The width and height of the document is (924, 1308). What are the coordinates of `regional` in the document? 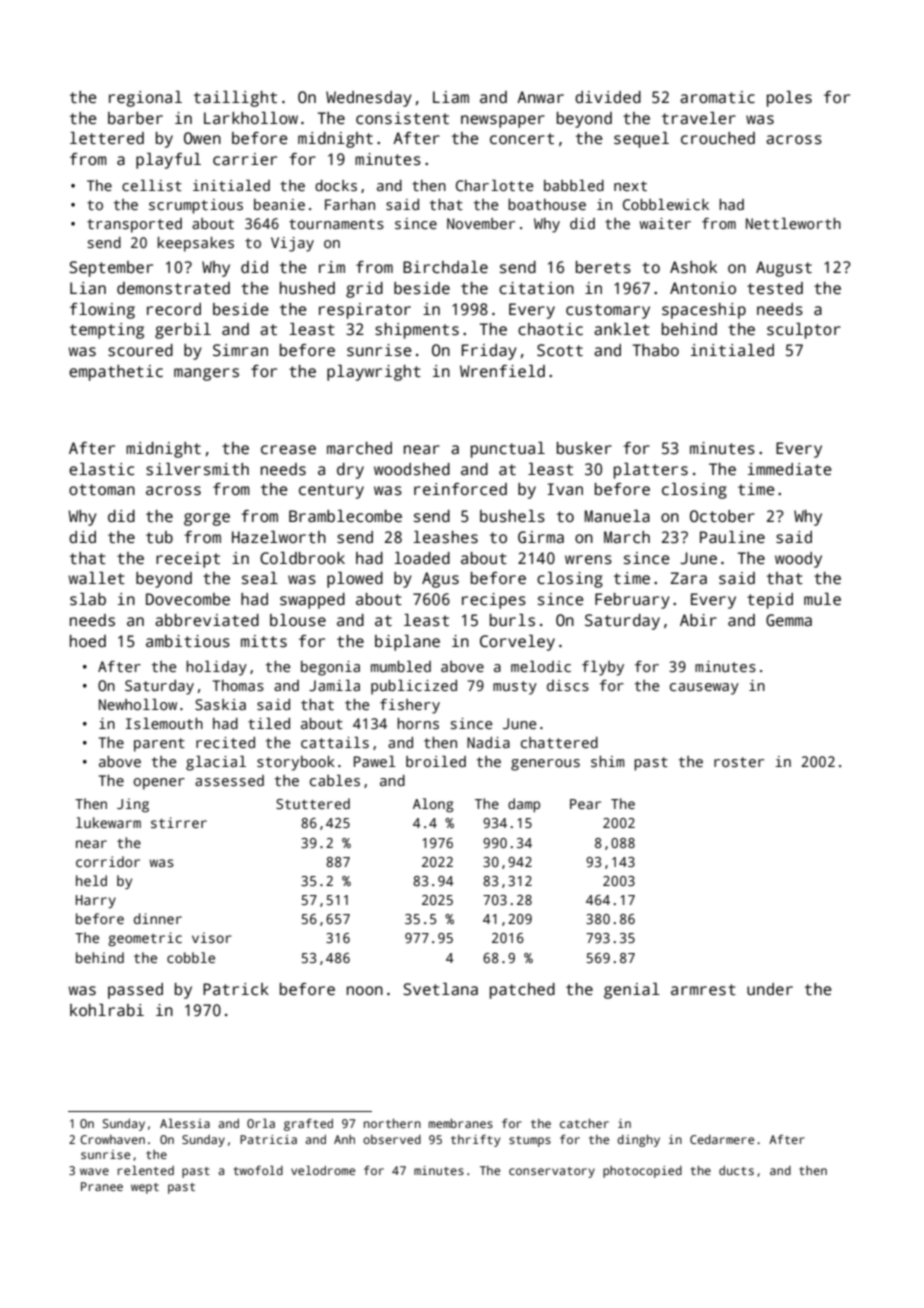 It's located at (145, 99).
